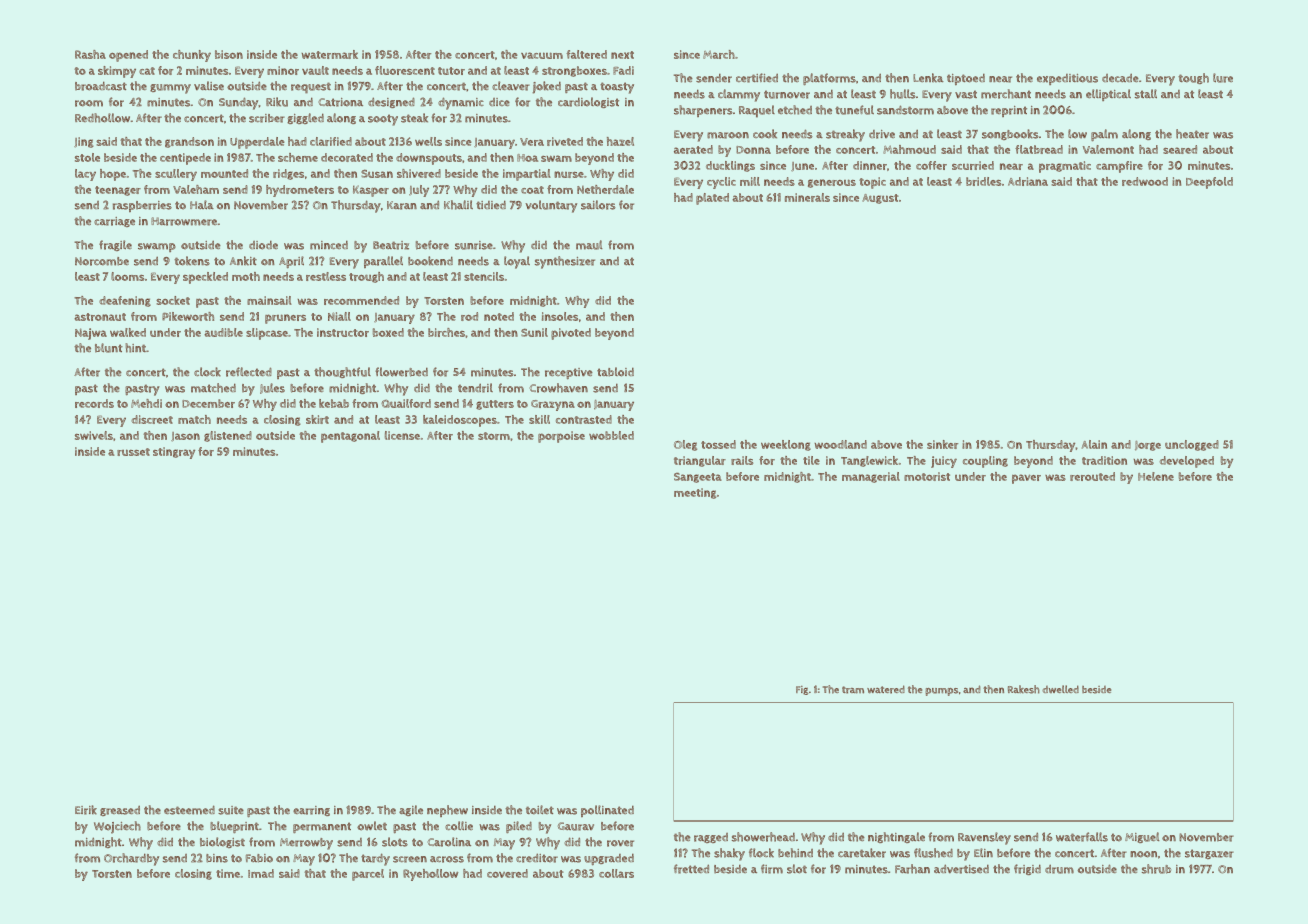  I want to click on Netherdale, so click(605, 189).
